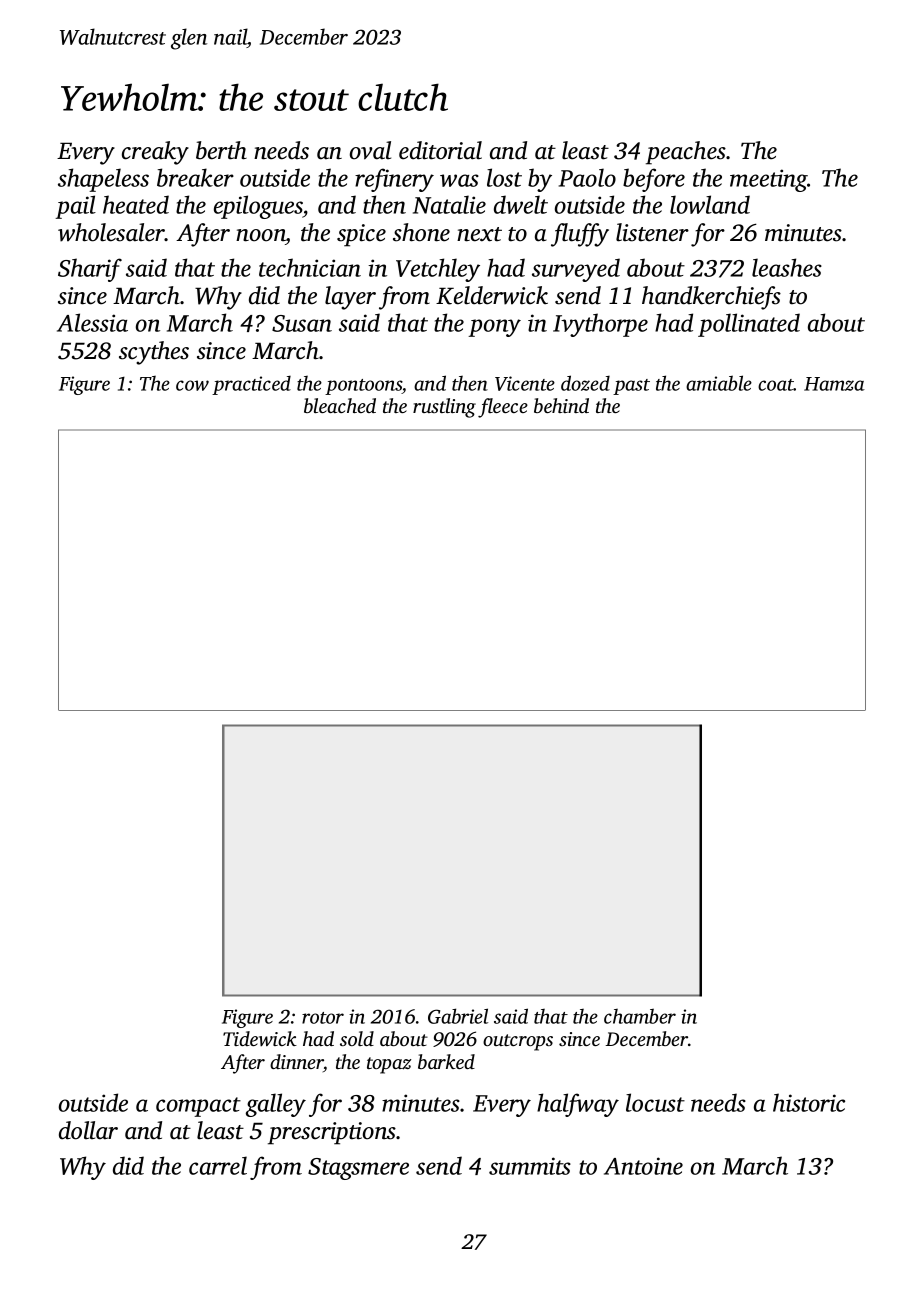 This image has height=1311, width=924. I want to click on cow, so click(192, 385).
